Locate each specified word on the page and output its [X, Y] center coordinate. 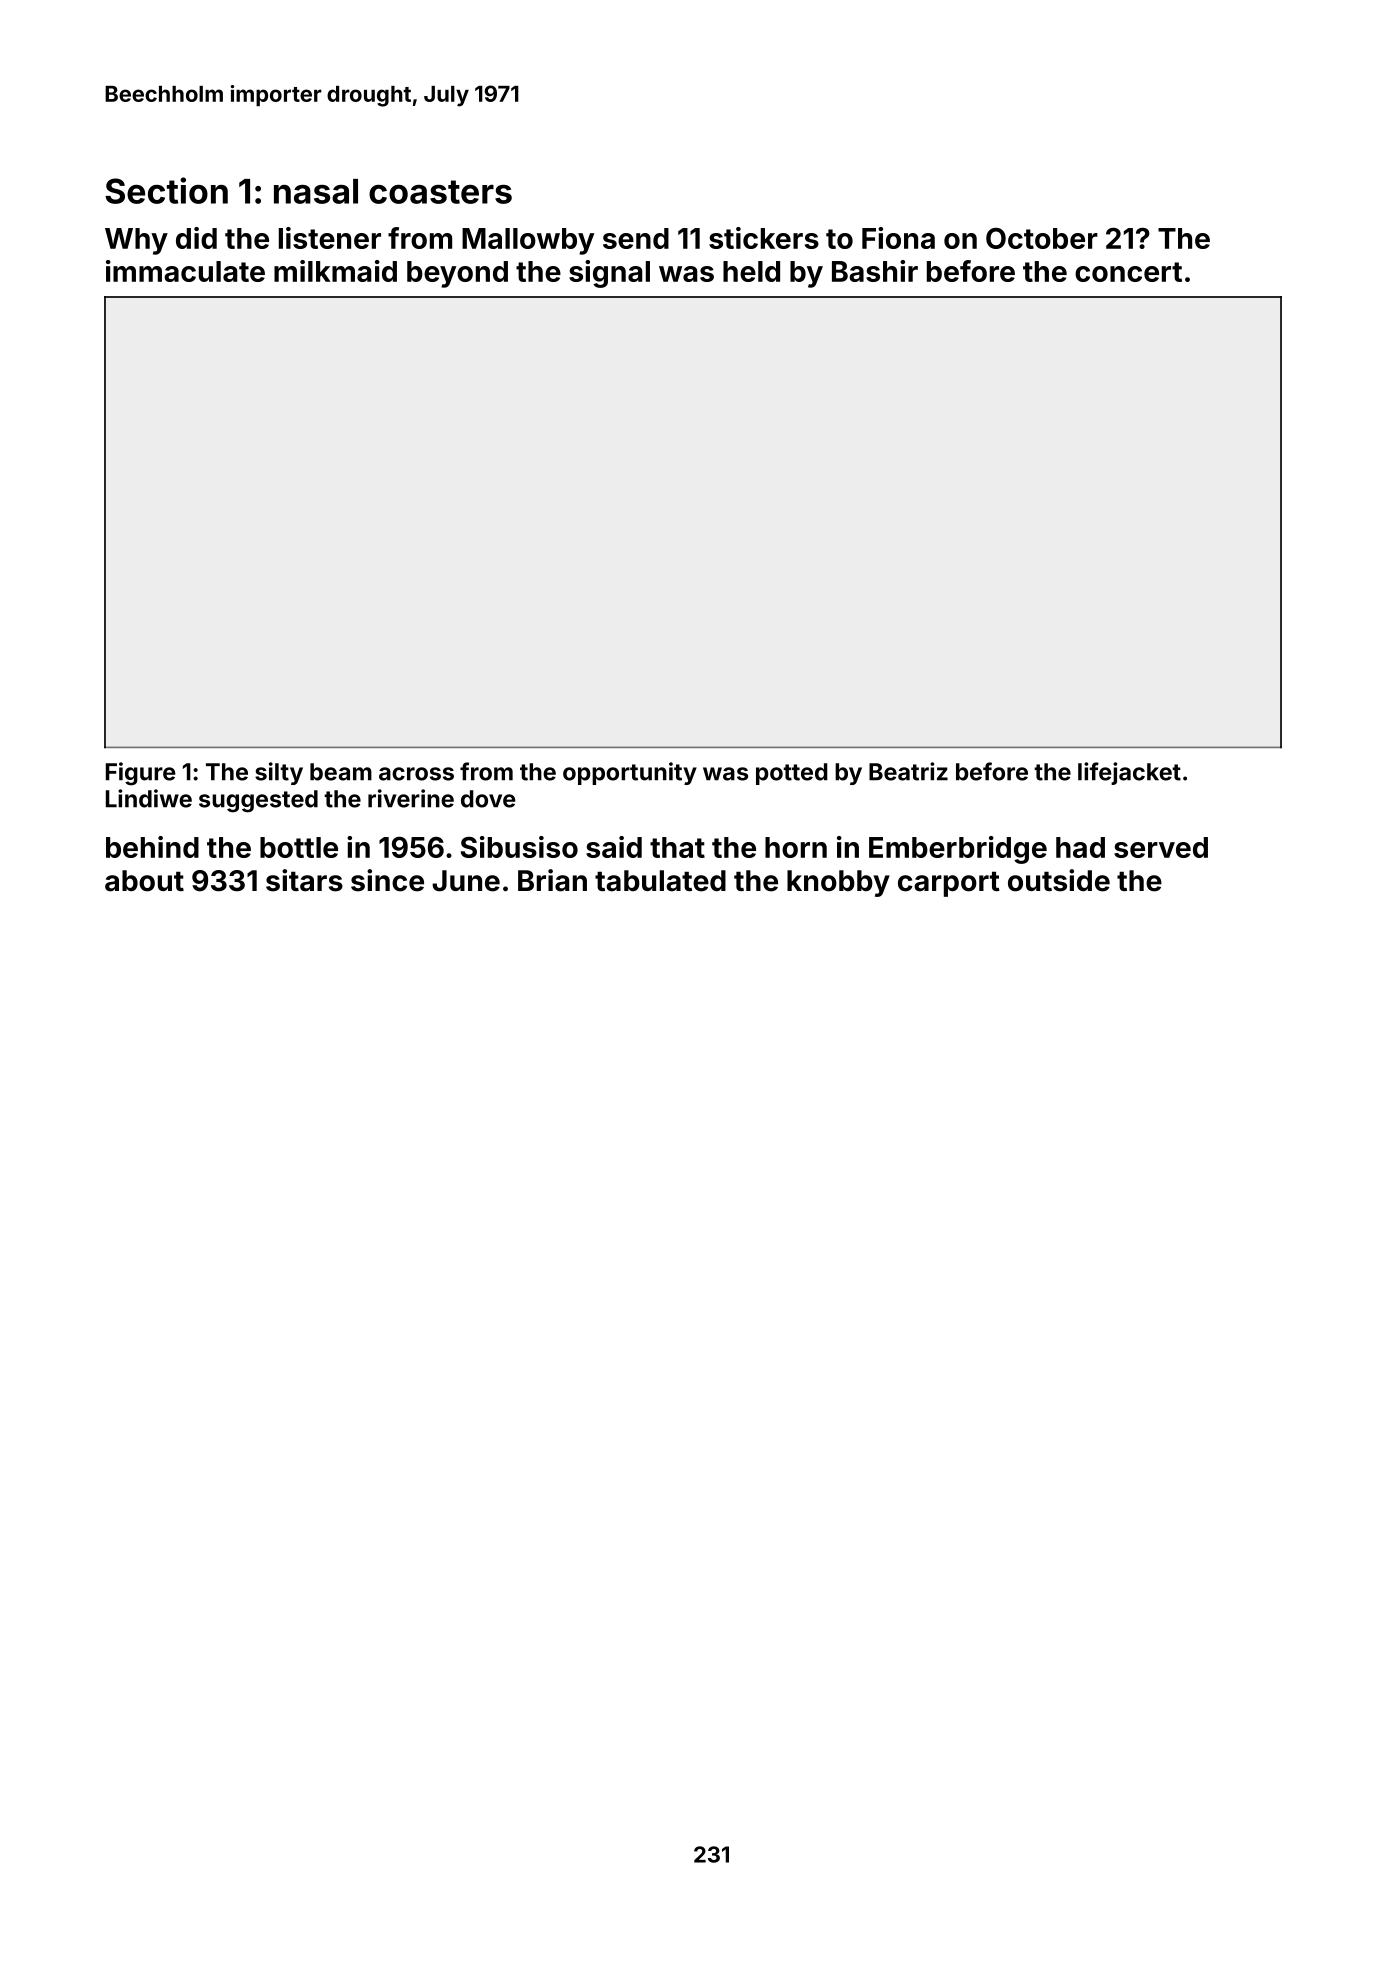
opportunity [630, 773]
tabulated [660, 881]
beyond [457, 274]
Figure [141, 774]
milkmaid [335, 271]
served [1161, 847]
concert [1128, 272]
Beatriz [908, 771]
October [1042, 238]
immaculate [185, 271]
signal [609, 274]
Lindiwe [149, 798]
